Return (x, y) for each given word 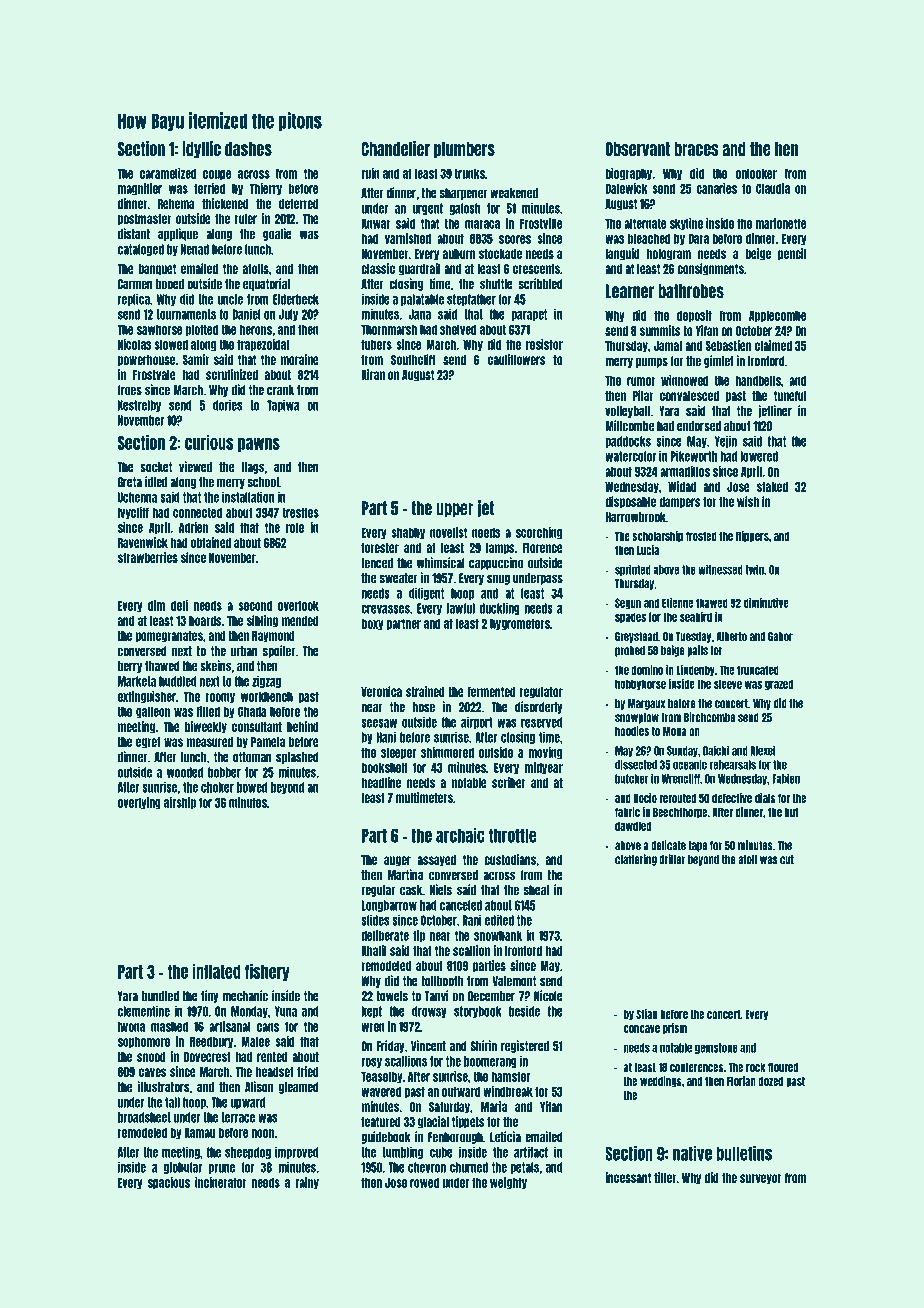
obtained (211, 542)
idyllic (201, 149)
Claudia (773, 188)
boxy (372, 624)
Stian (646, 1014)
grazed (779, 684)
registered (525, 1046)
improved (297, 1153)
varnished (408, 238)
